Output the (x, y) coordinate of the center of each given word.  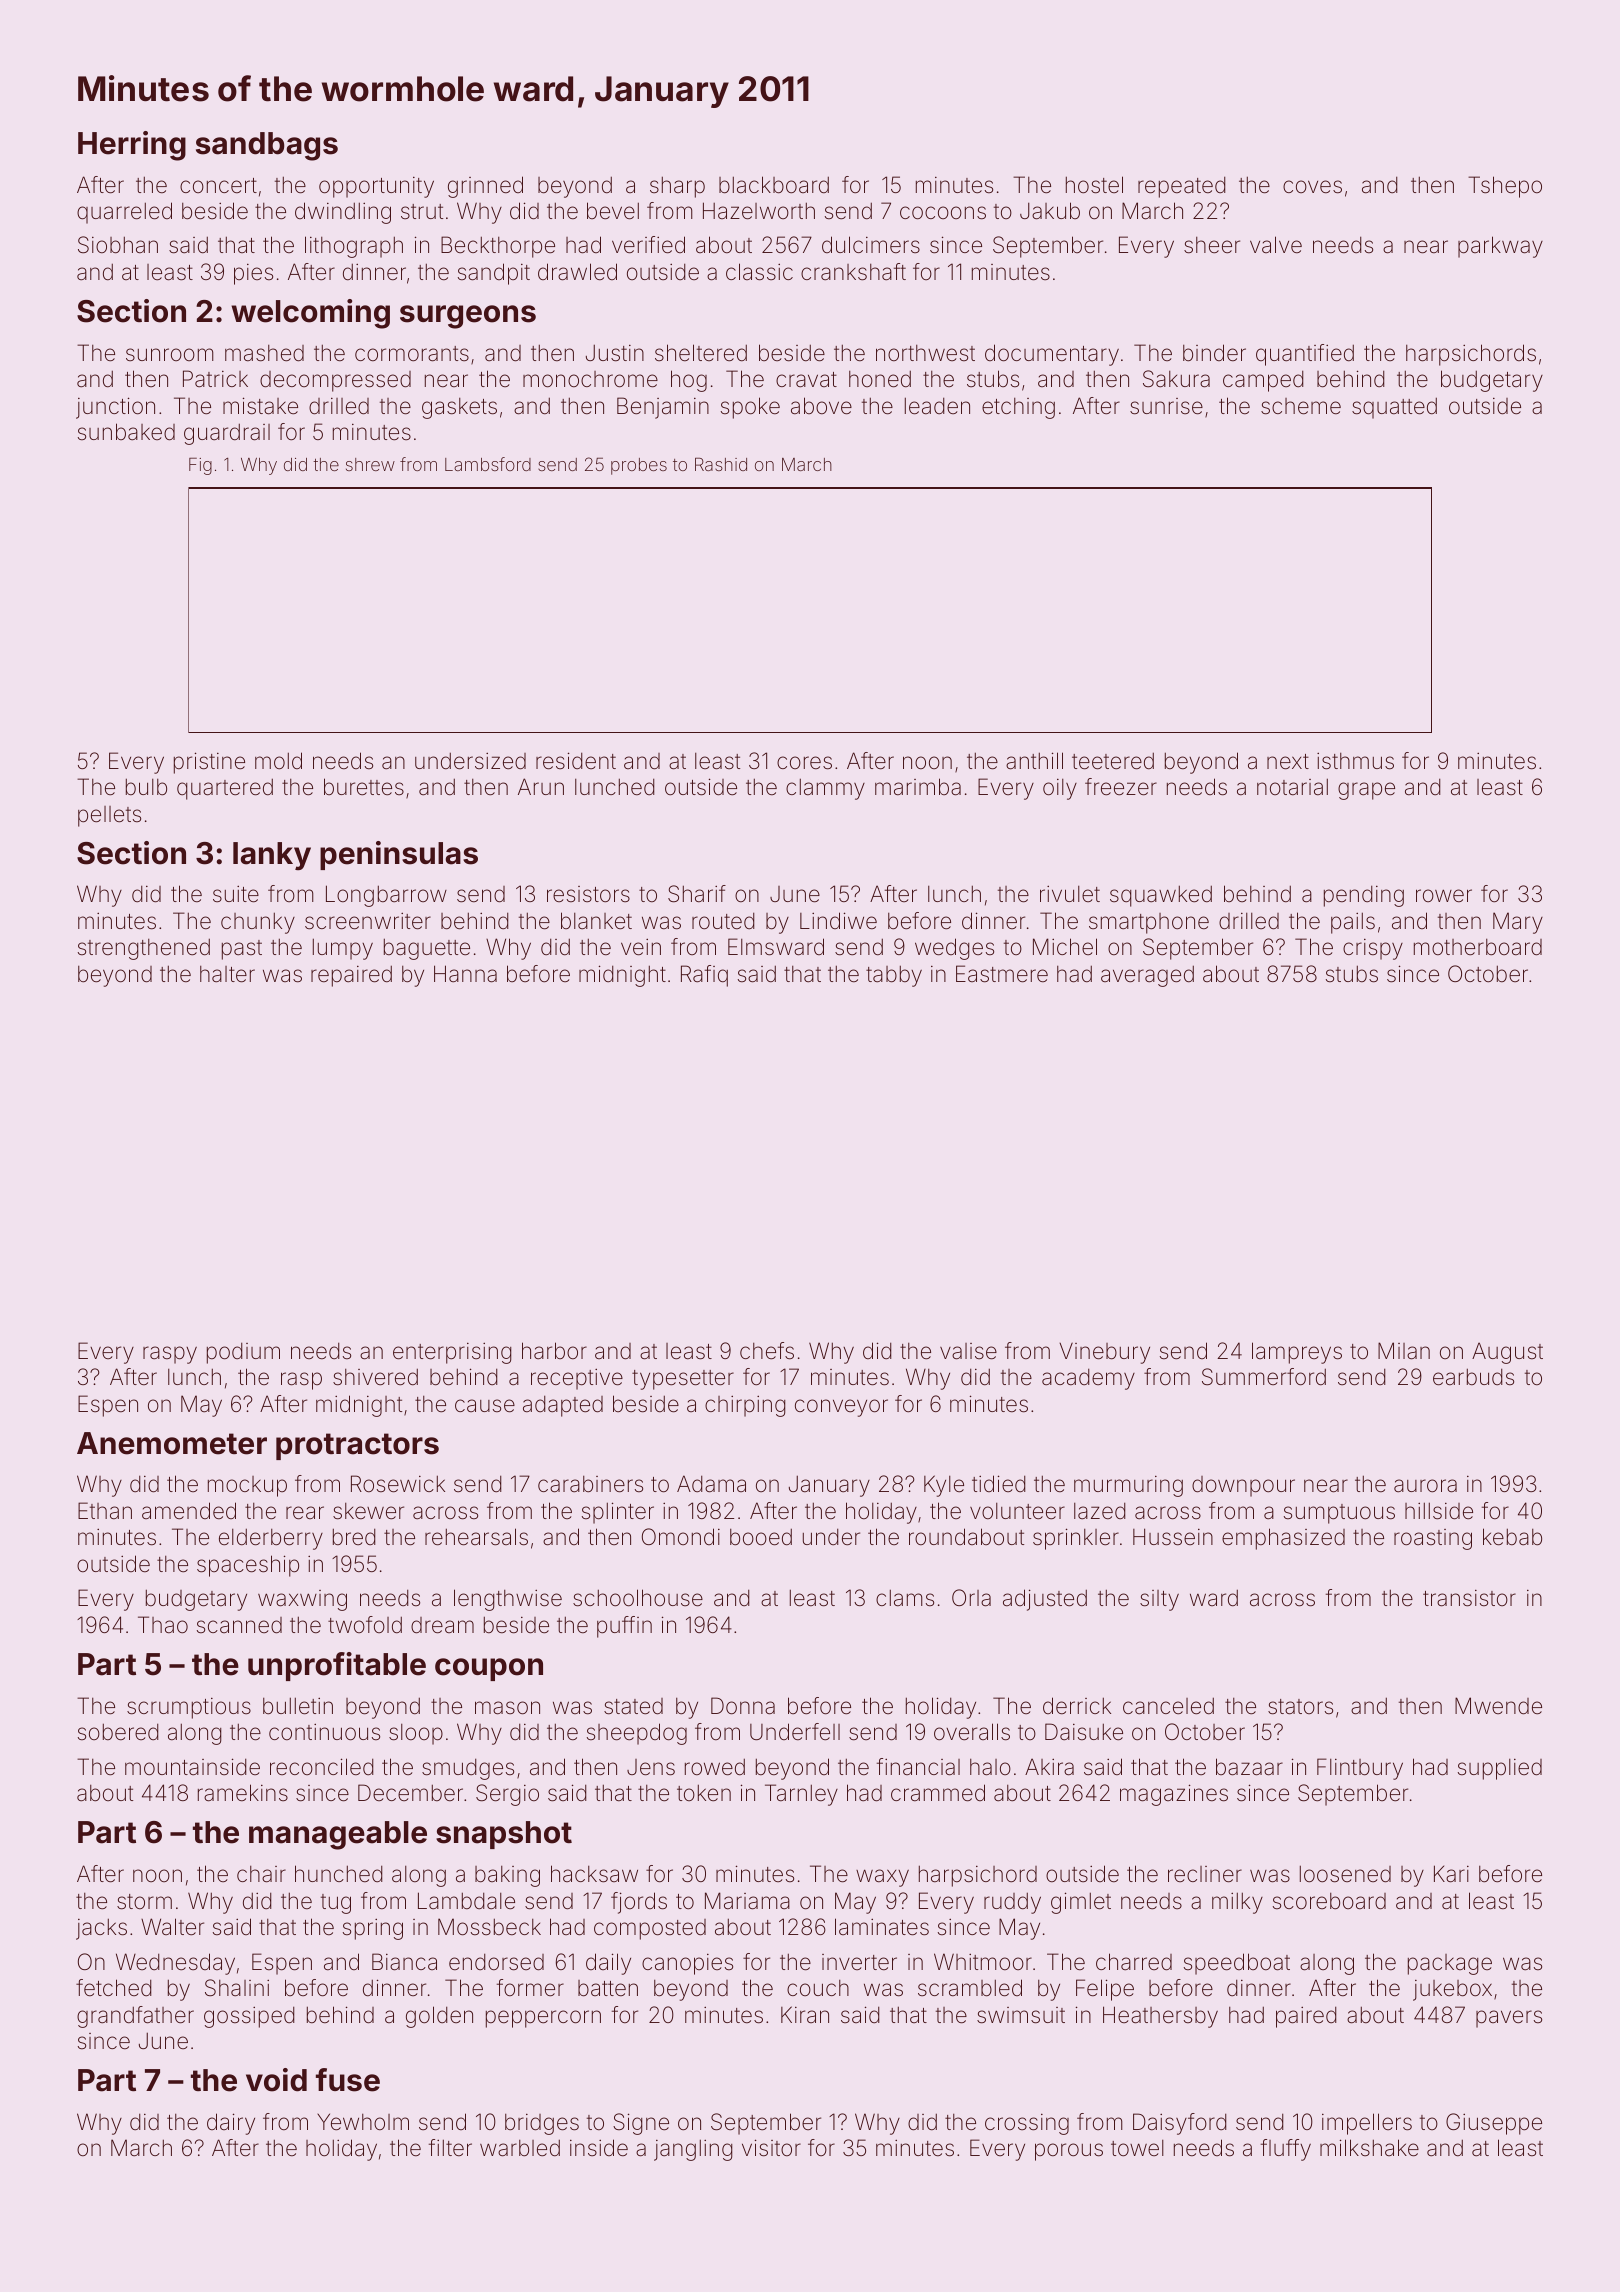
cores (804, 763)
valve (1276, 244)
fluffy (1286, 2150)
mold (278, 761)
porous (1069, 2152)
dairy (231, 2124)
